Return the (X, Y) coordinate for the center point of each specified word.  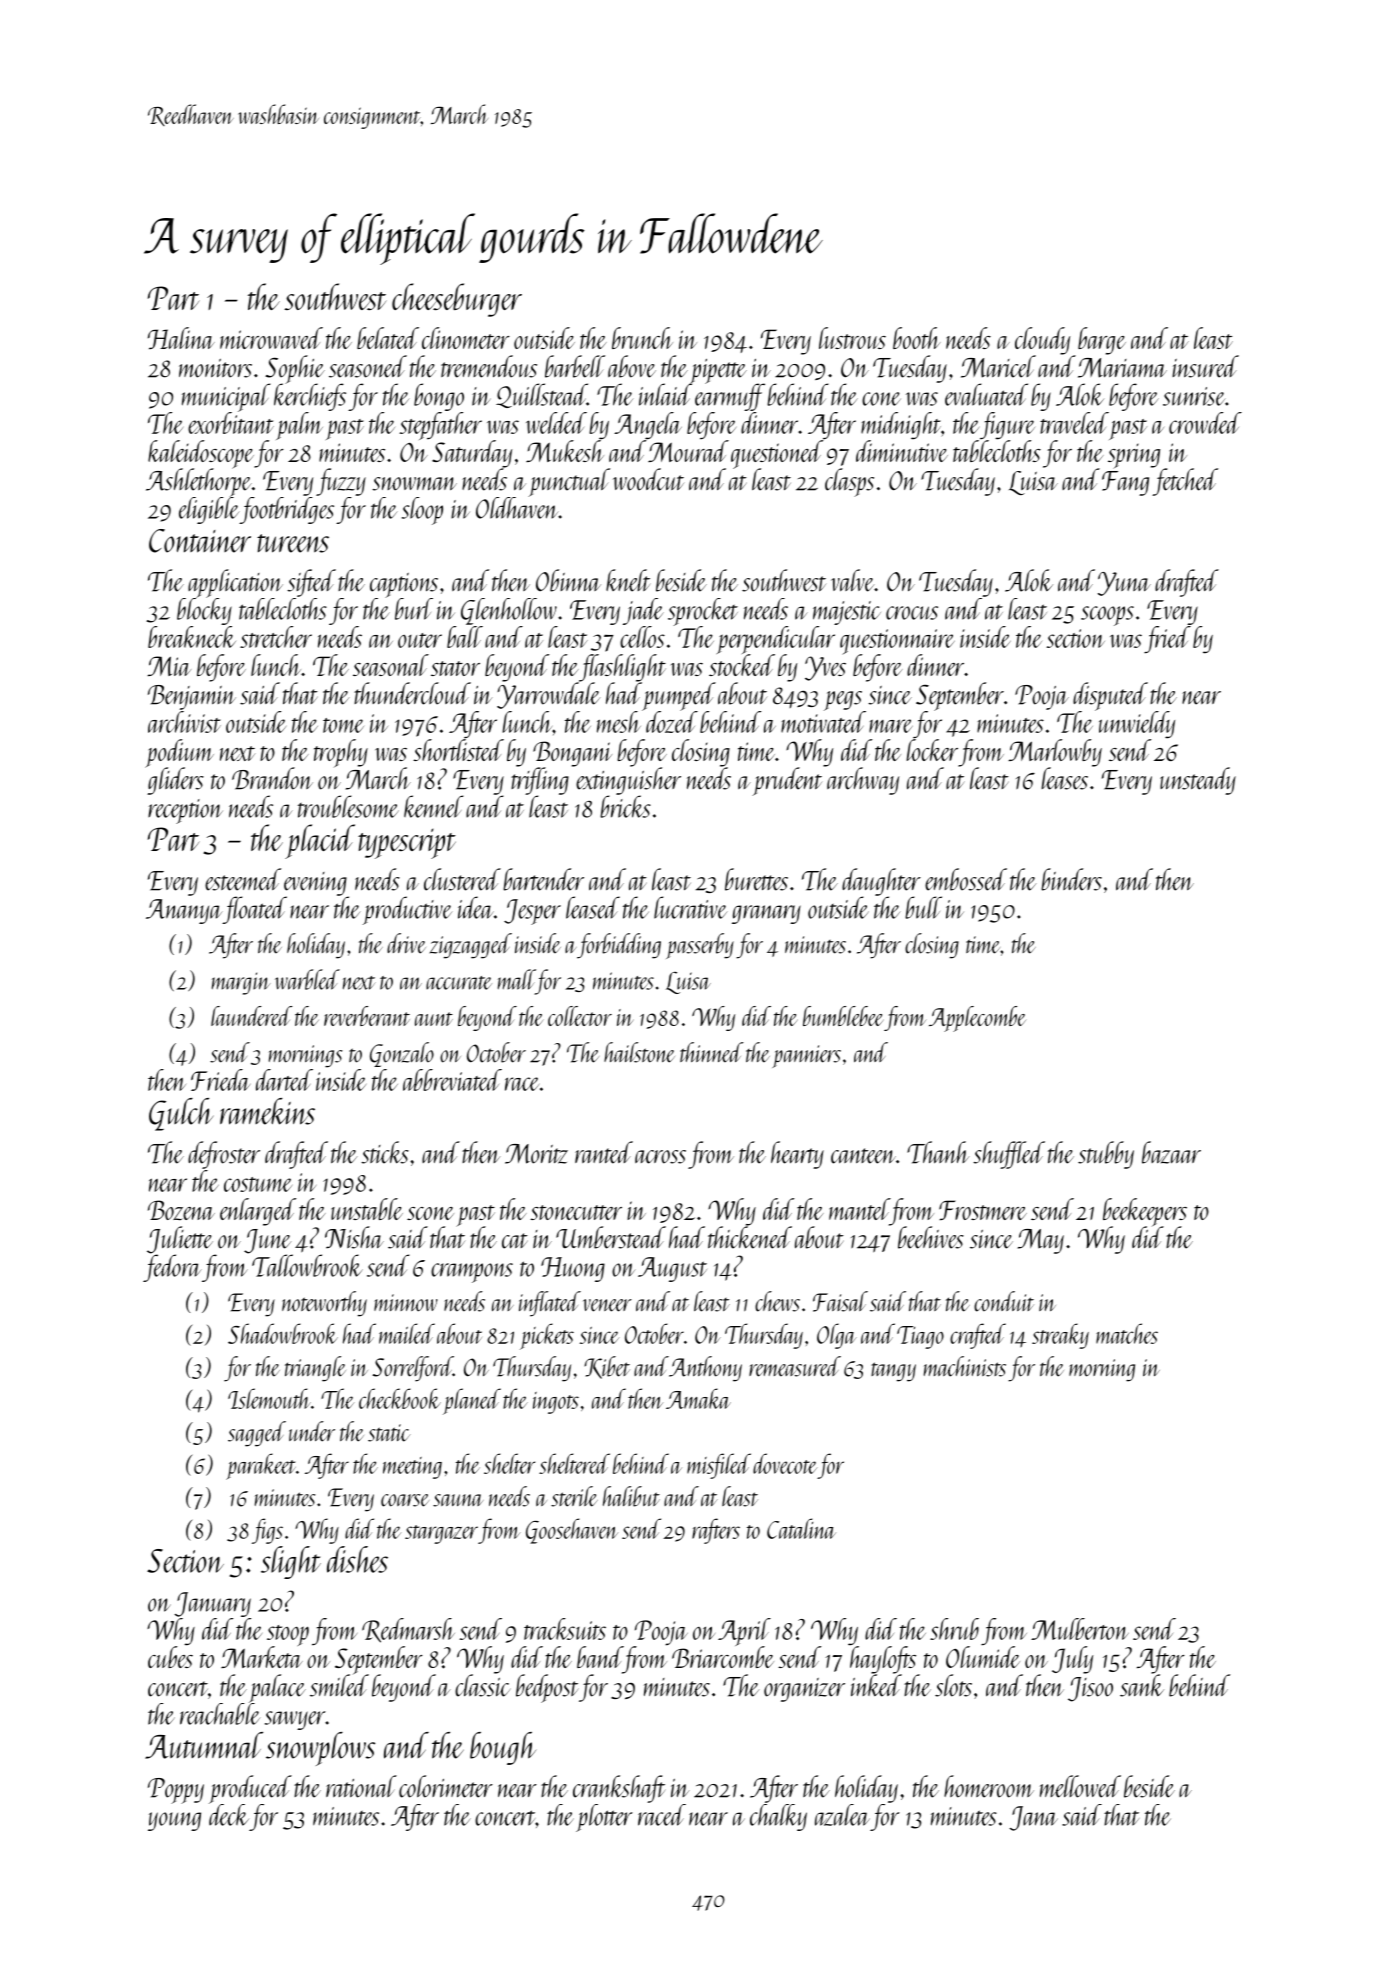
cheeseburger (457, 300)
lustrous (852, 338)
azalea (842, 1815)
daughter (881, 882)
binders (1071, 879)
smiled (339, 1686)
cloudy (1042, 341)
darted (284, 1080)
